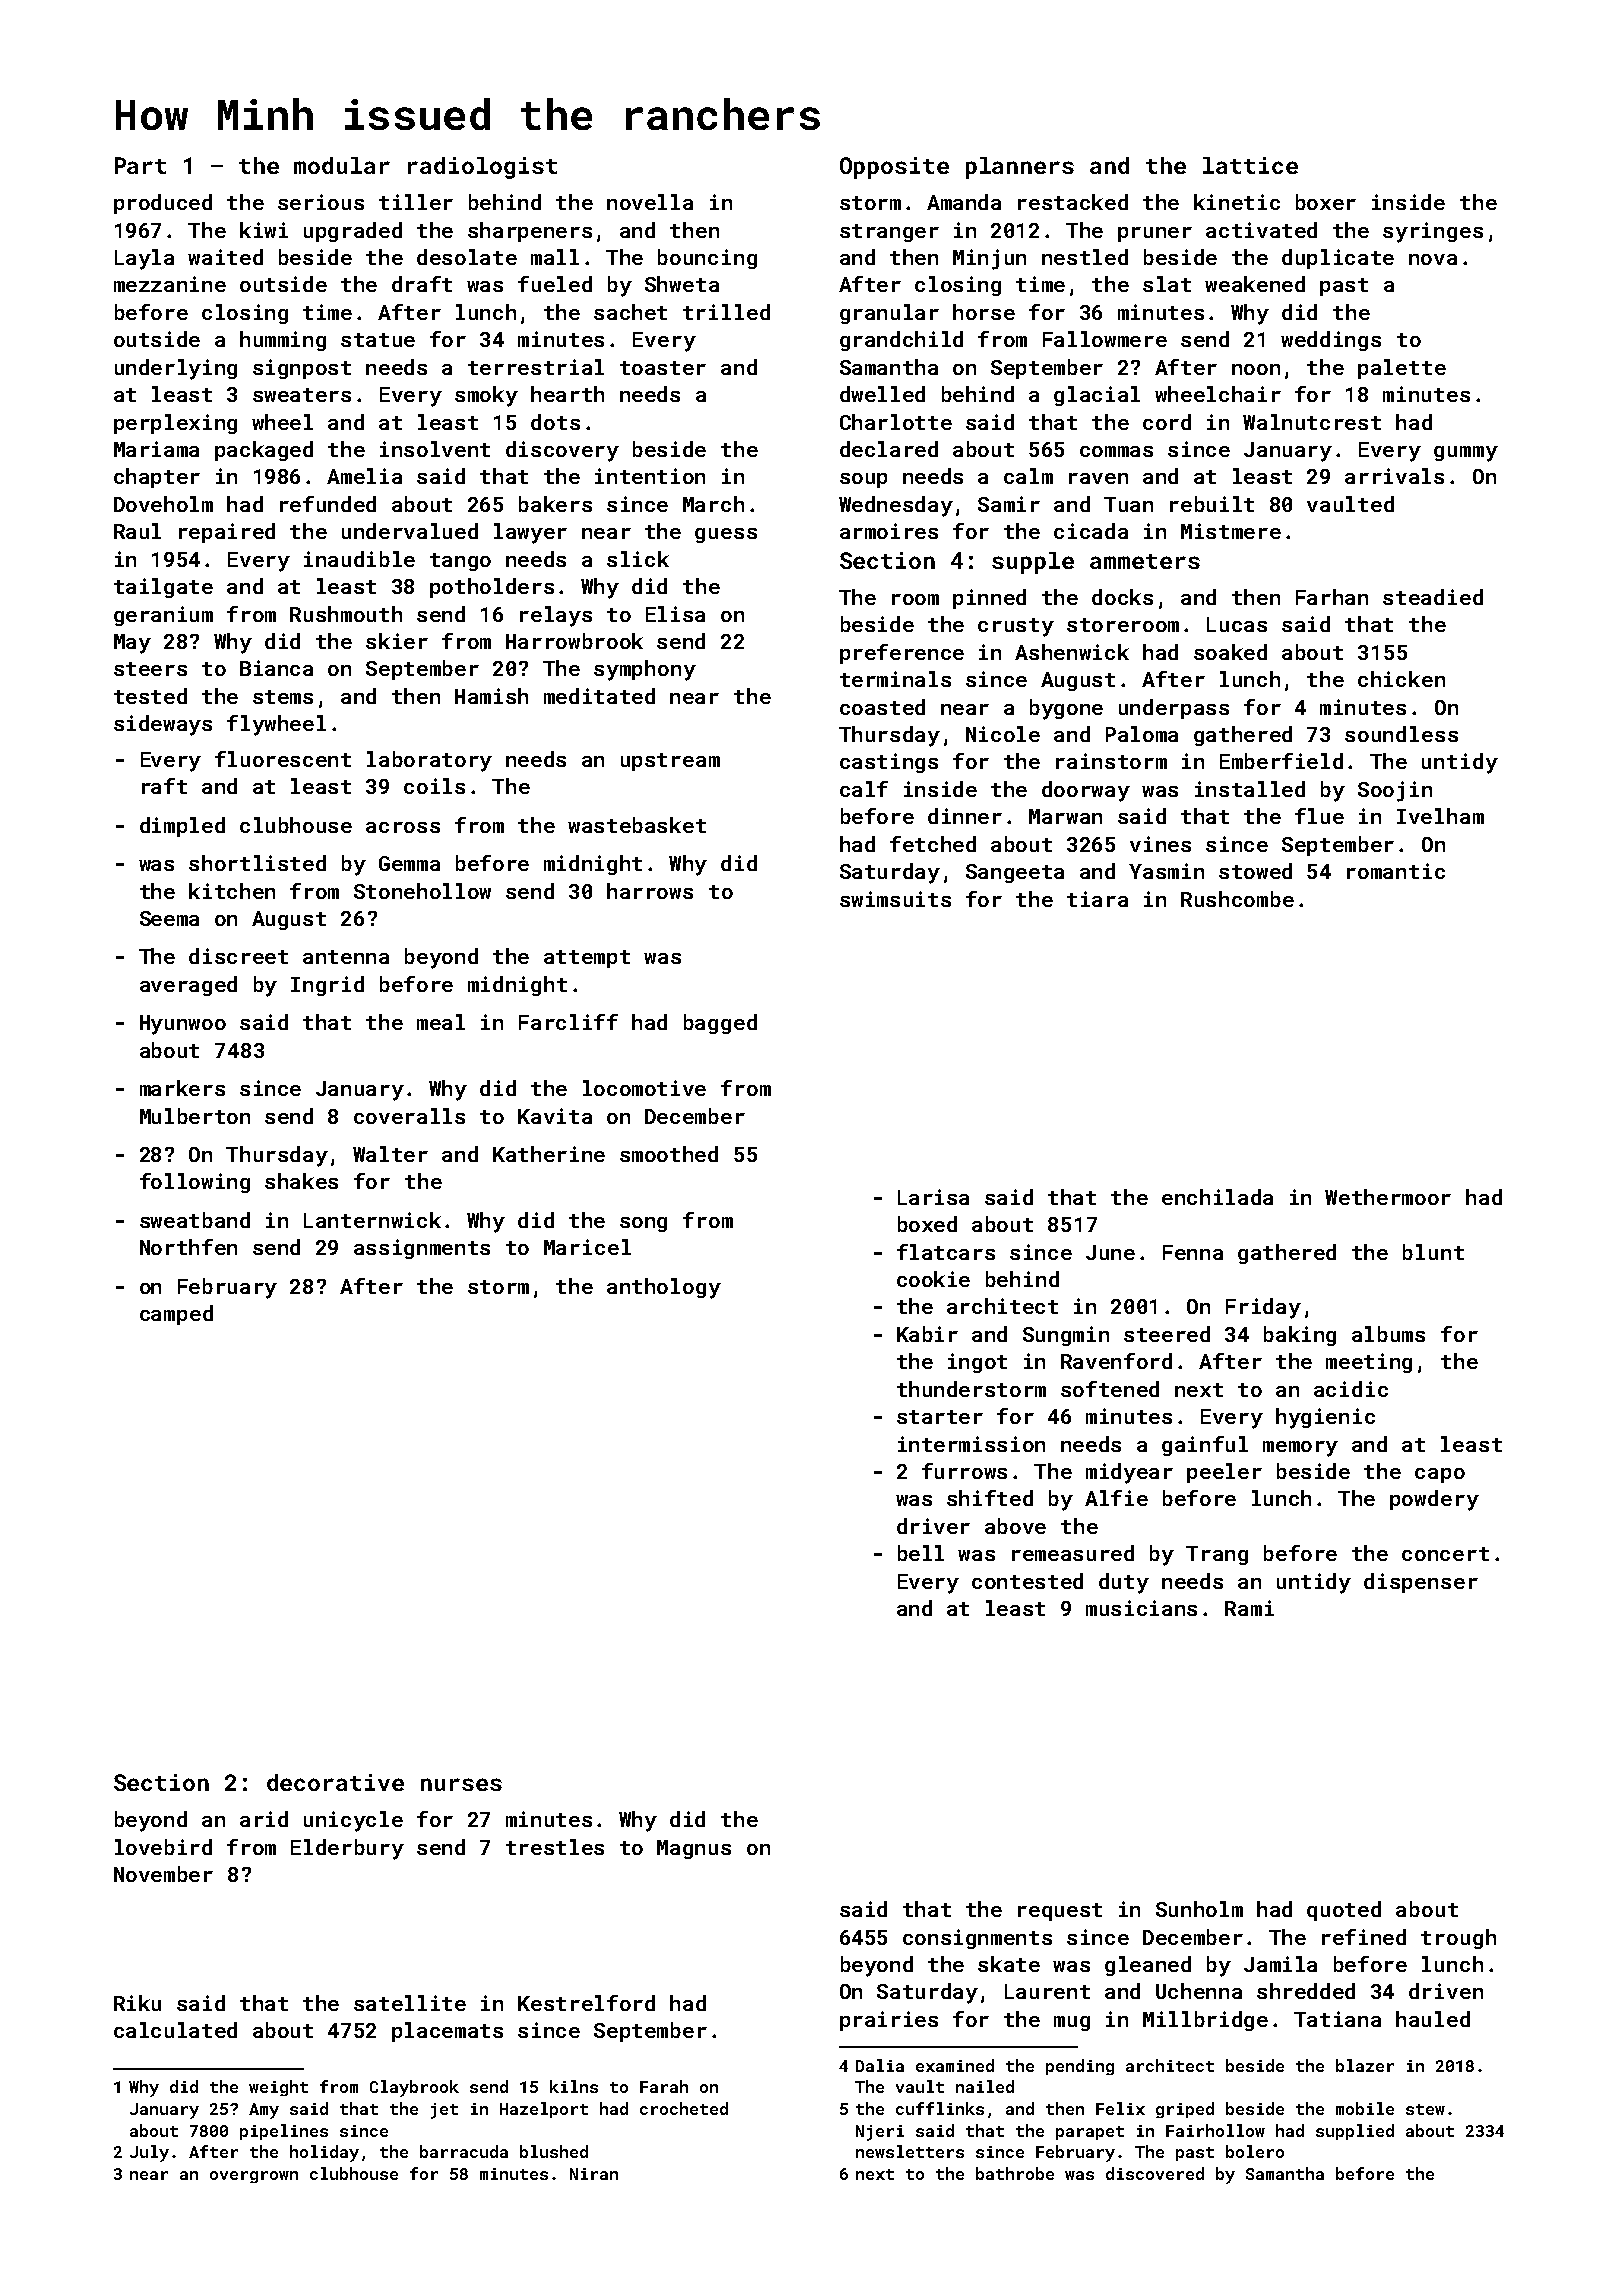 The height and width of the document is (2292, 1620). I want to click on albums, so click(1388, 1334).
